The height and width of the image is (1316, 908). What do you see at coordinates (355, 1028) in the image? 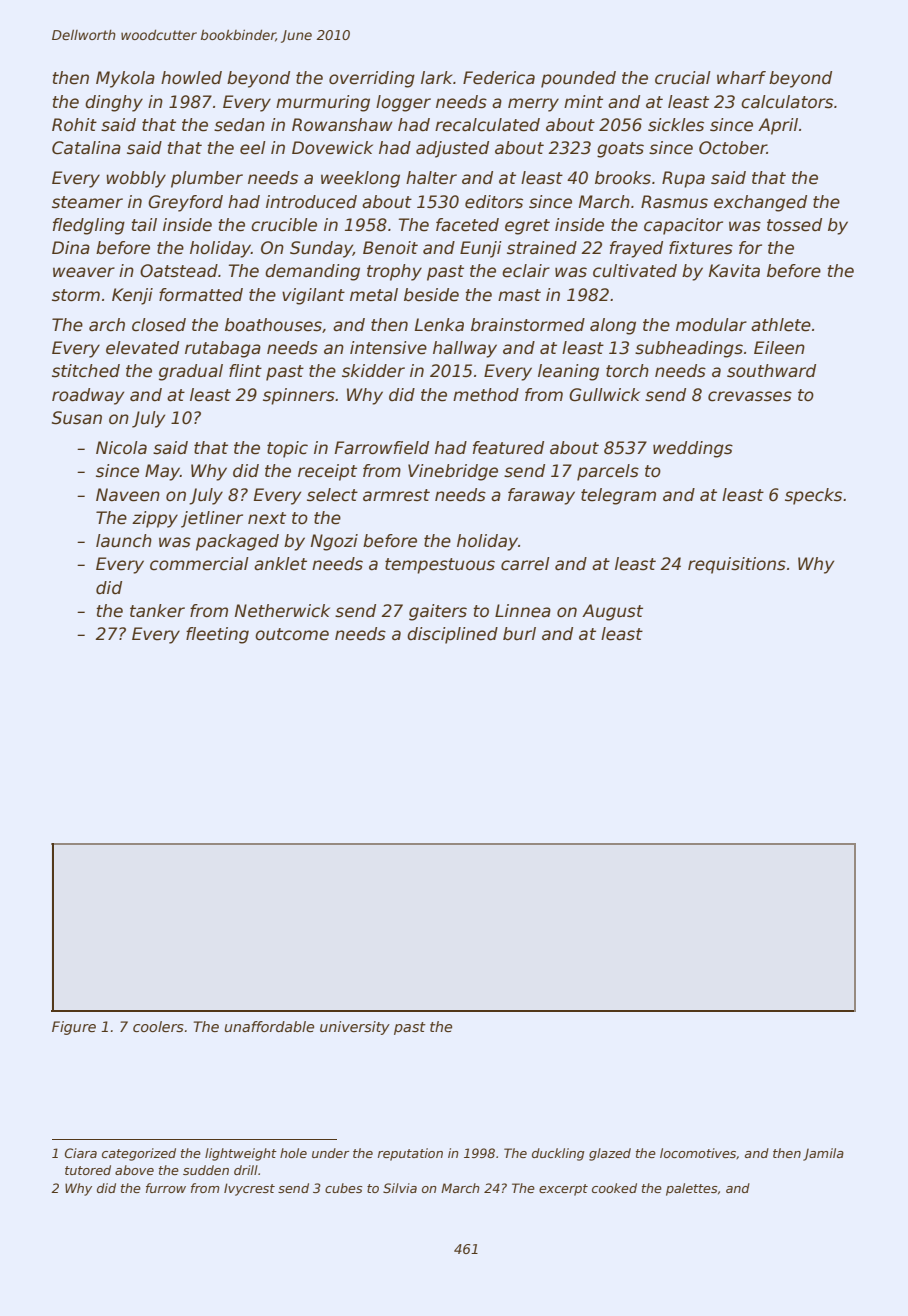
I see `university` at bounding box center [355, 1028].
